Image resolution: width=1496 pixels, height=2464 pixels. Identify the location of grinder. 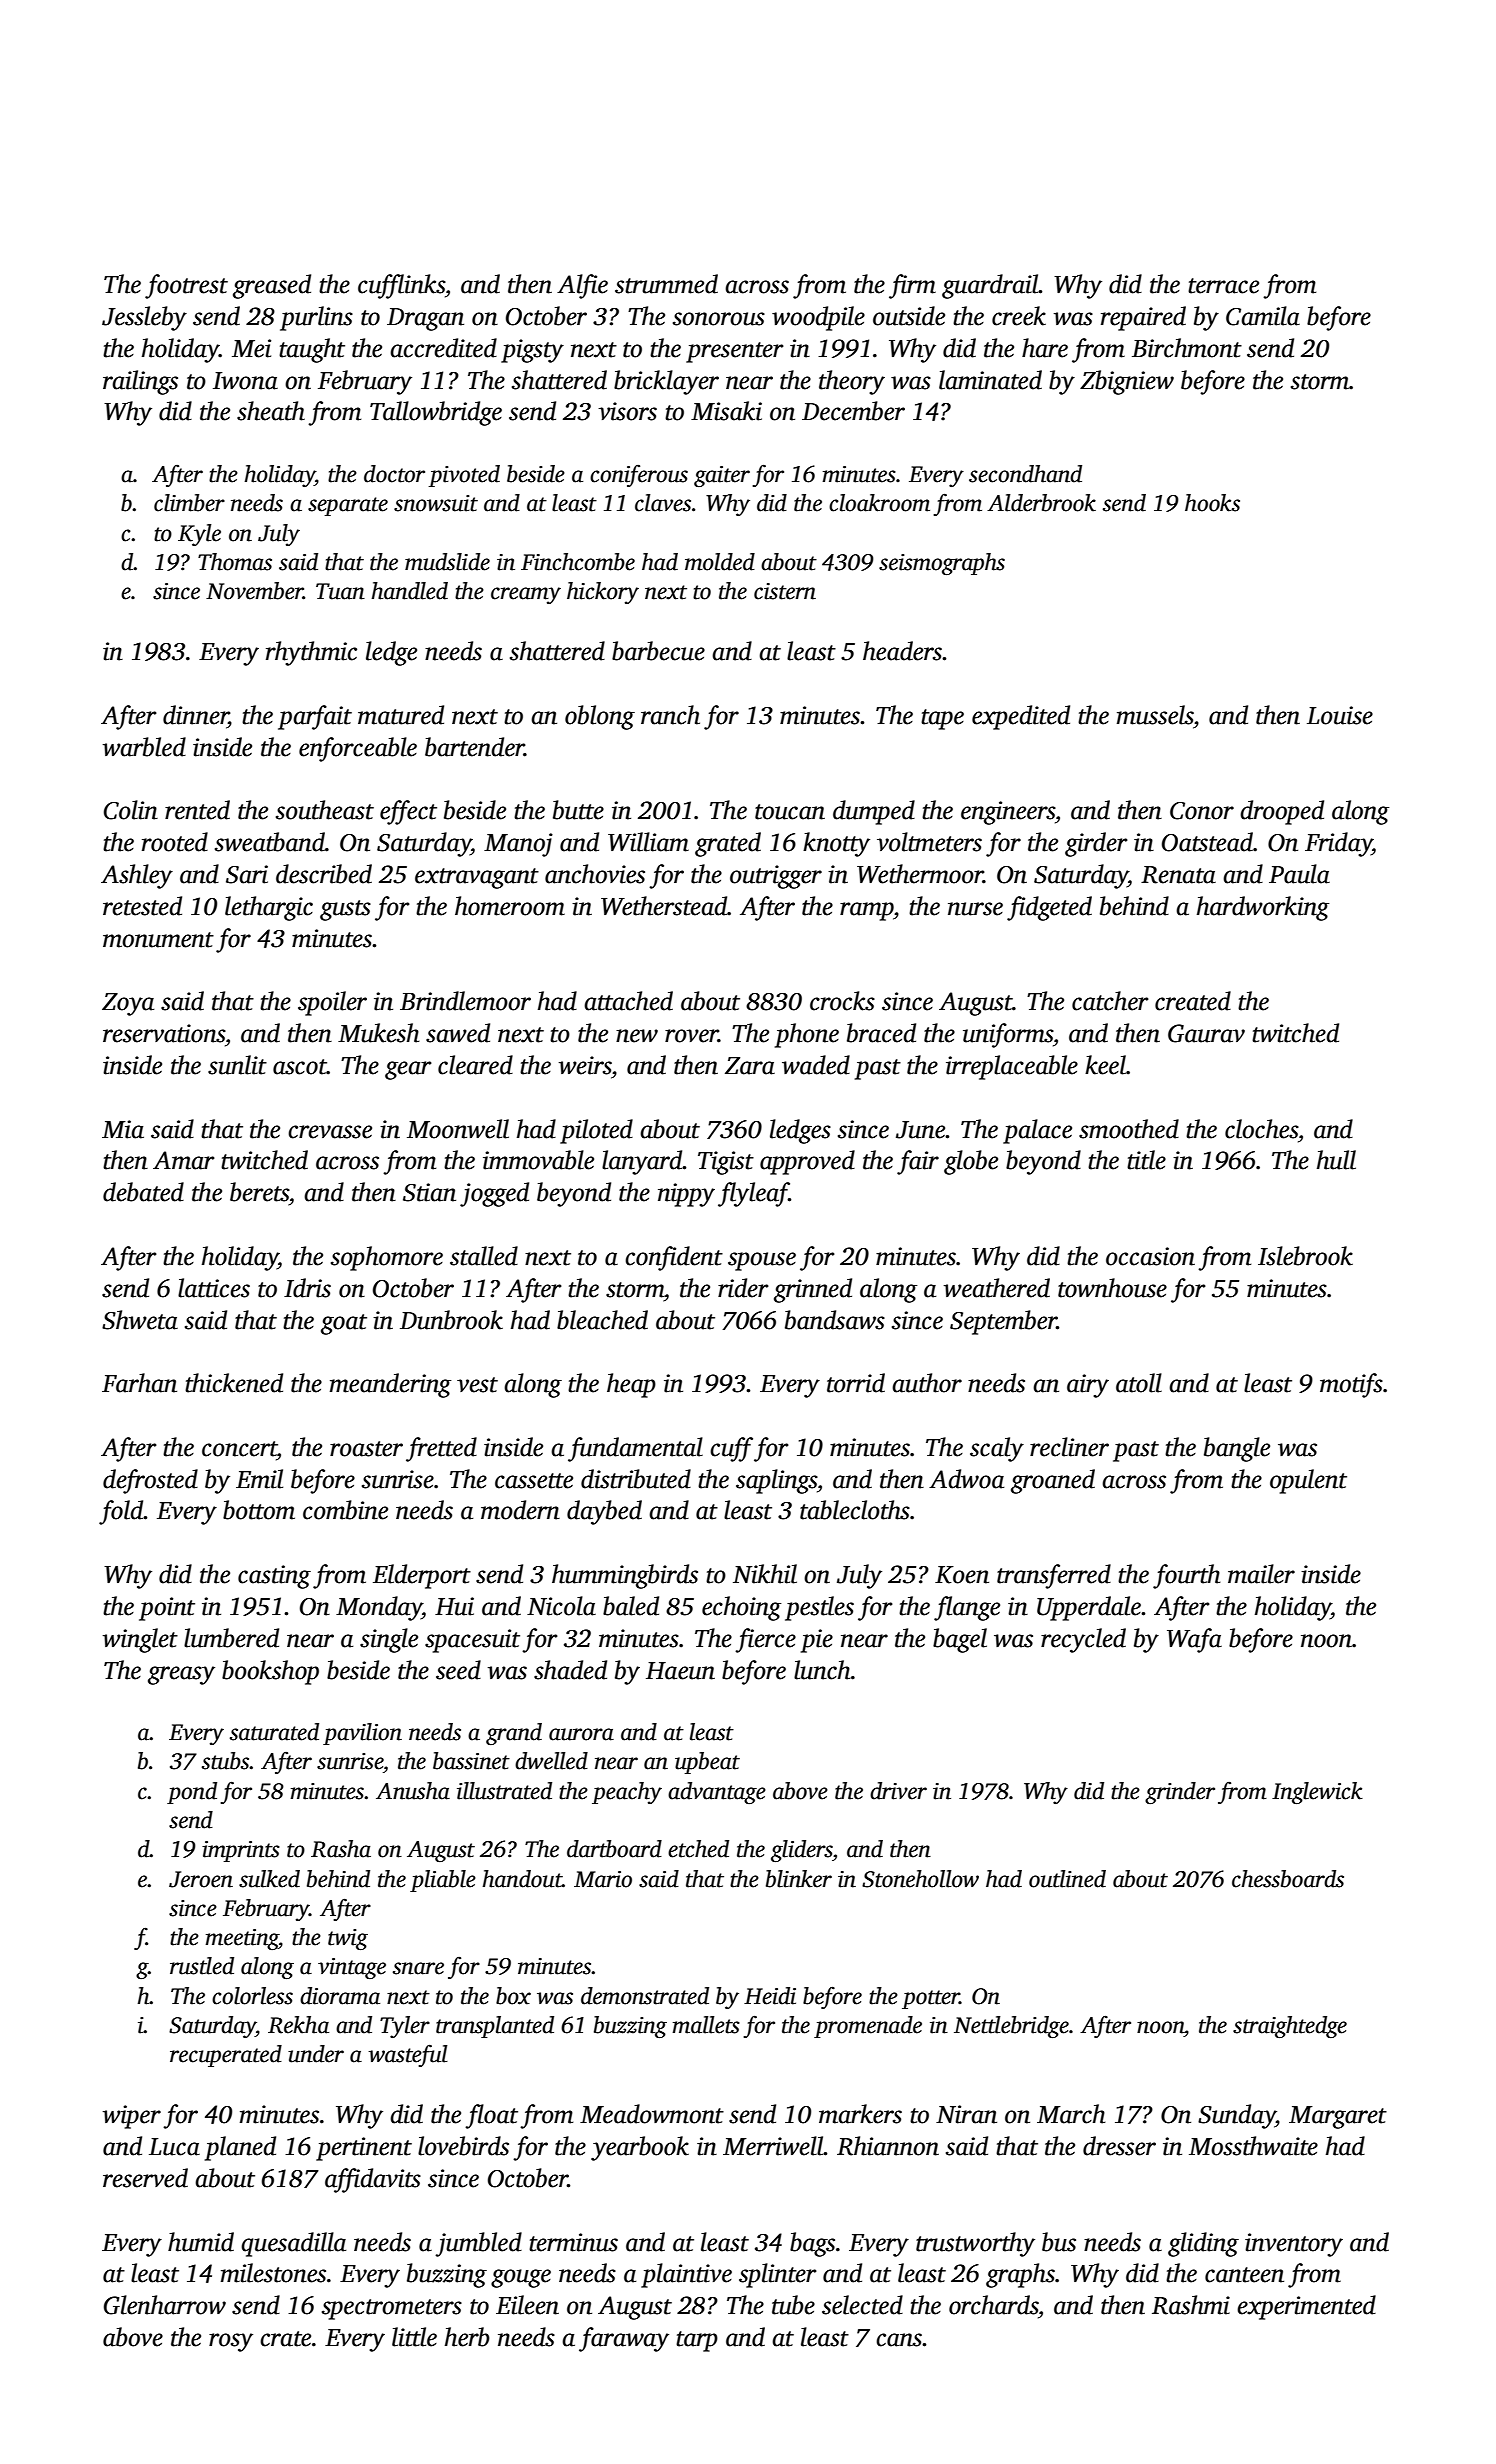
(1180, 1793).
